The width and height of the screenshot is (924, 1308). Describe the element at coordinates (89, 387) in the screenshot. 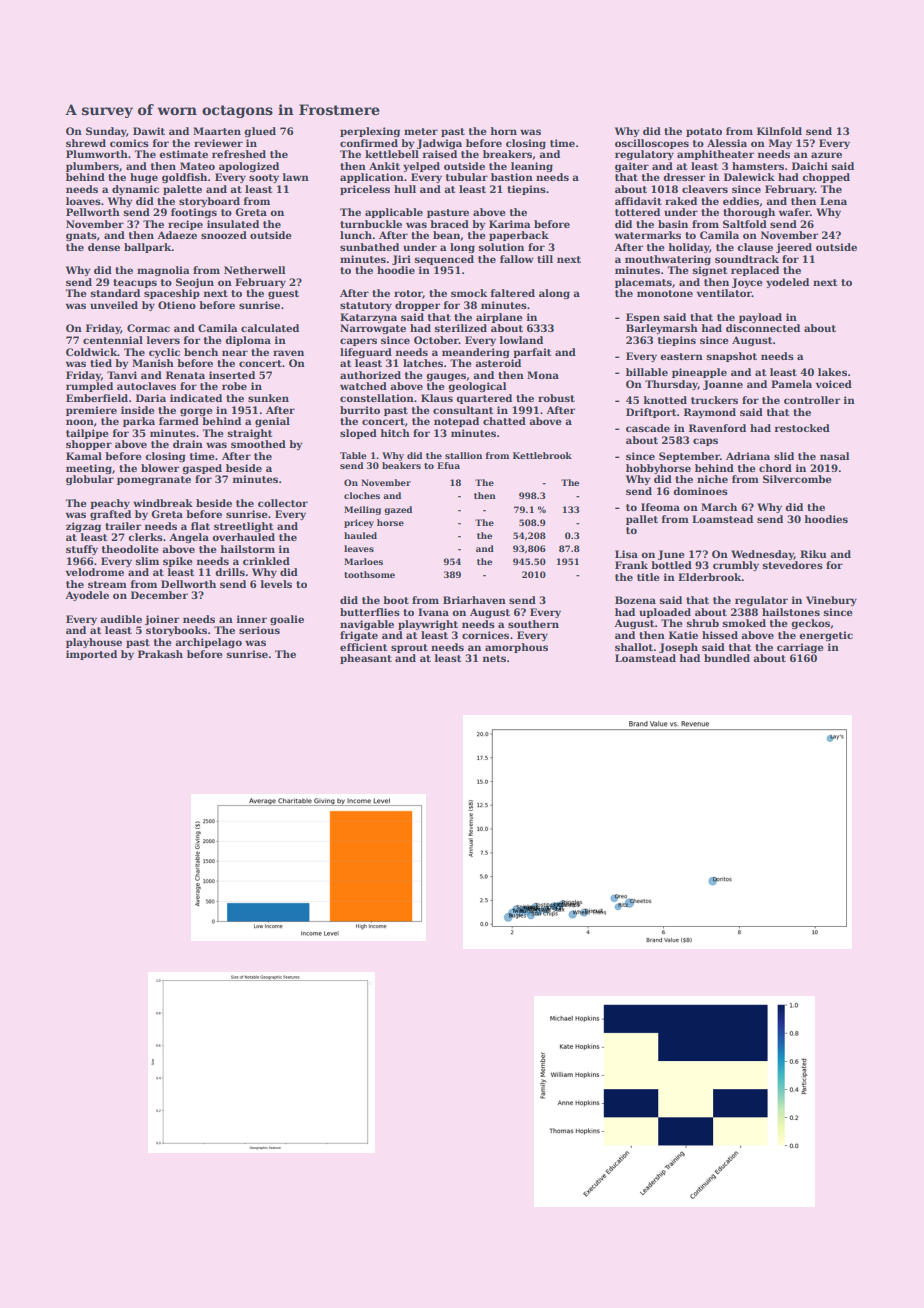

I see `rumpled` at that location.
